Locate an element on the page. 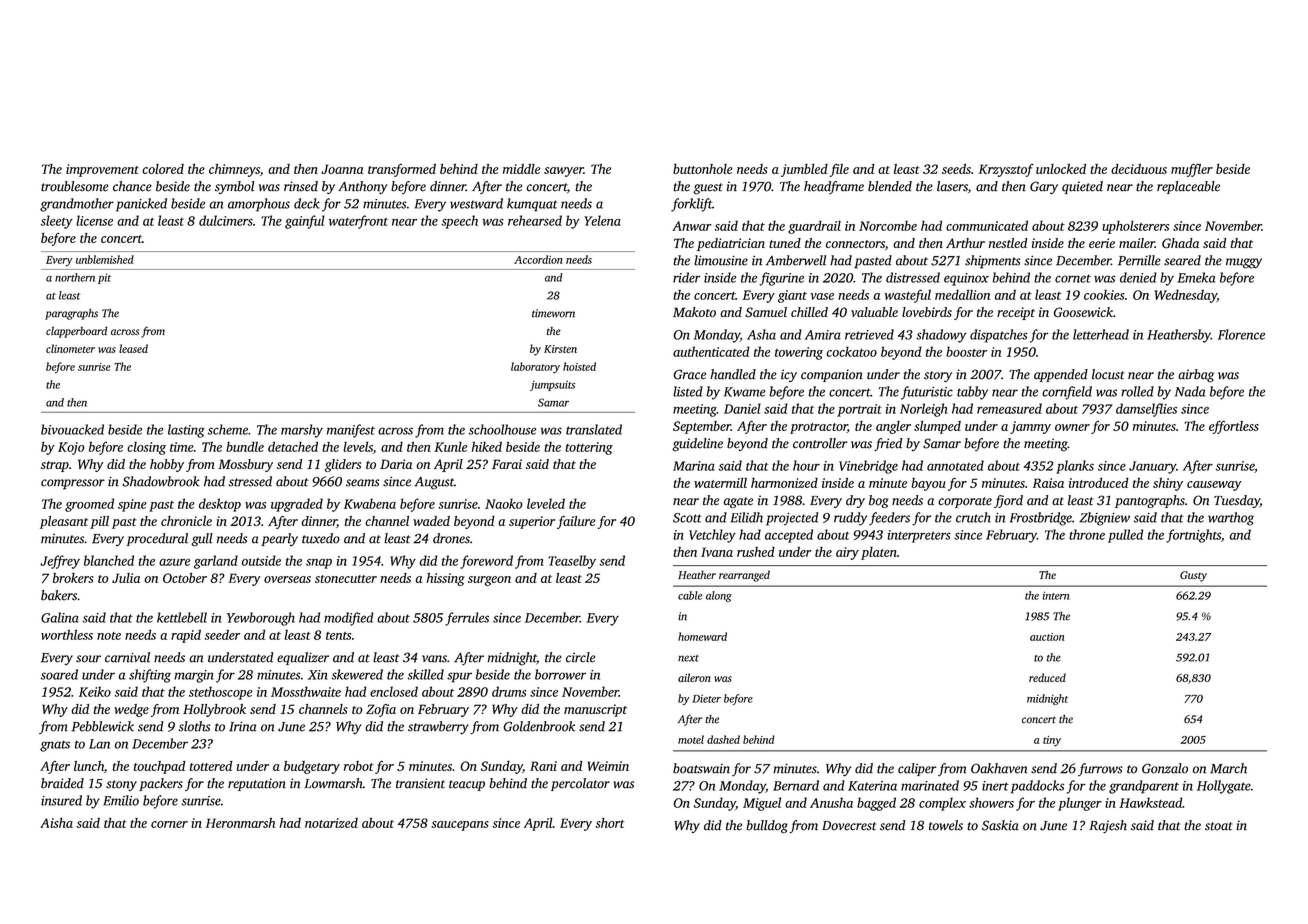 The width and height of the page is (1308, 924). superior is located at coordinates (532, 522).
